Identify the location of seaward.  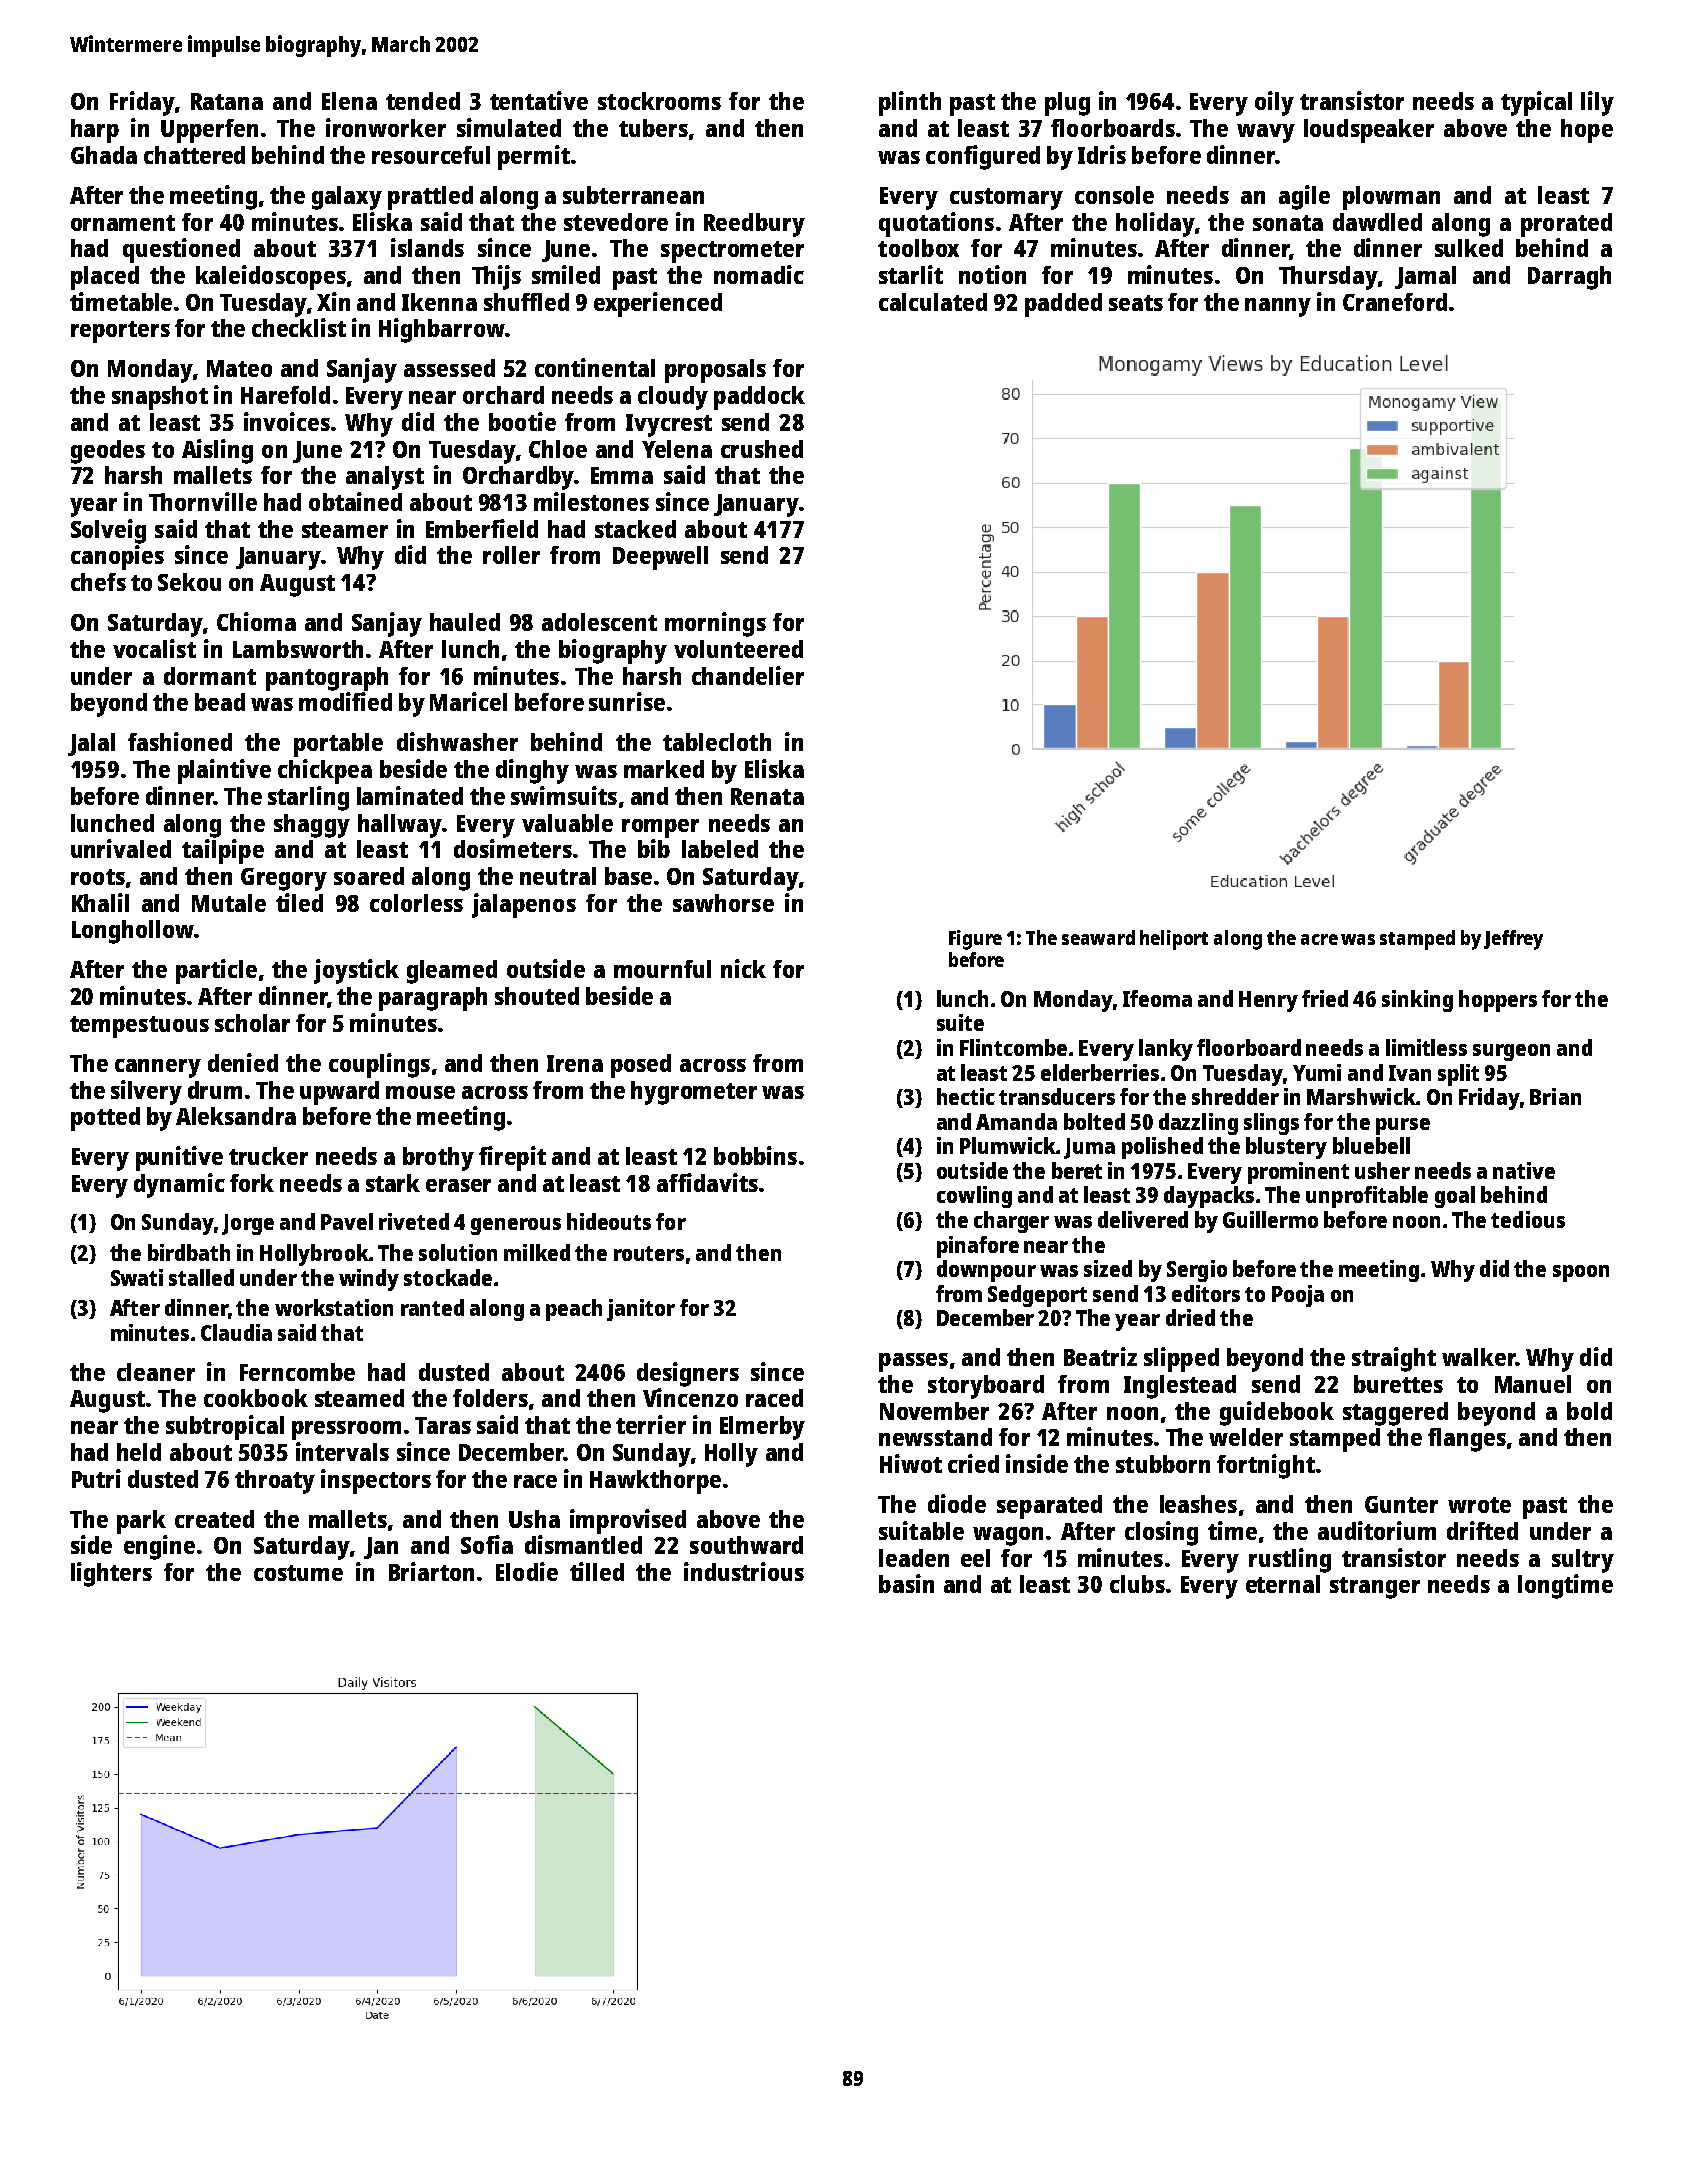
(1098, 937).
